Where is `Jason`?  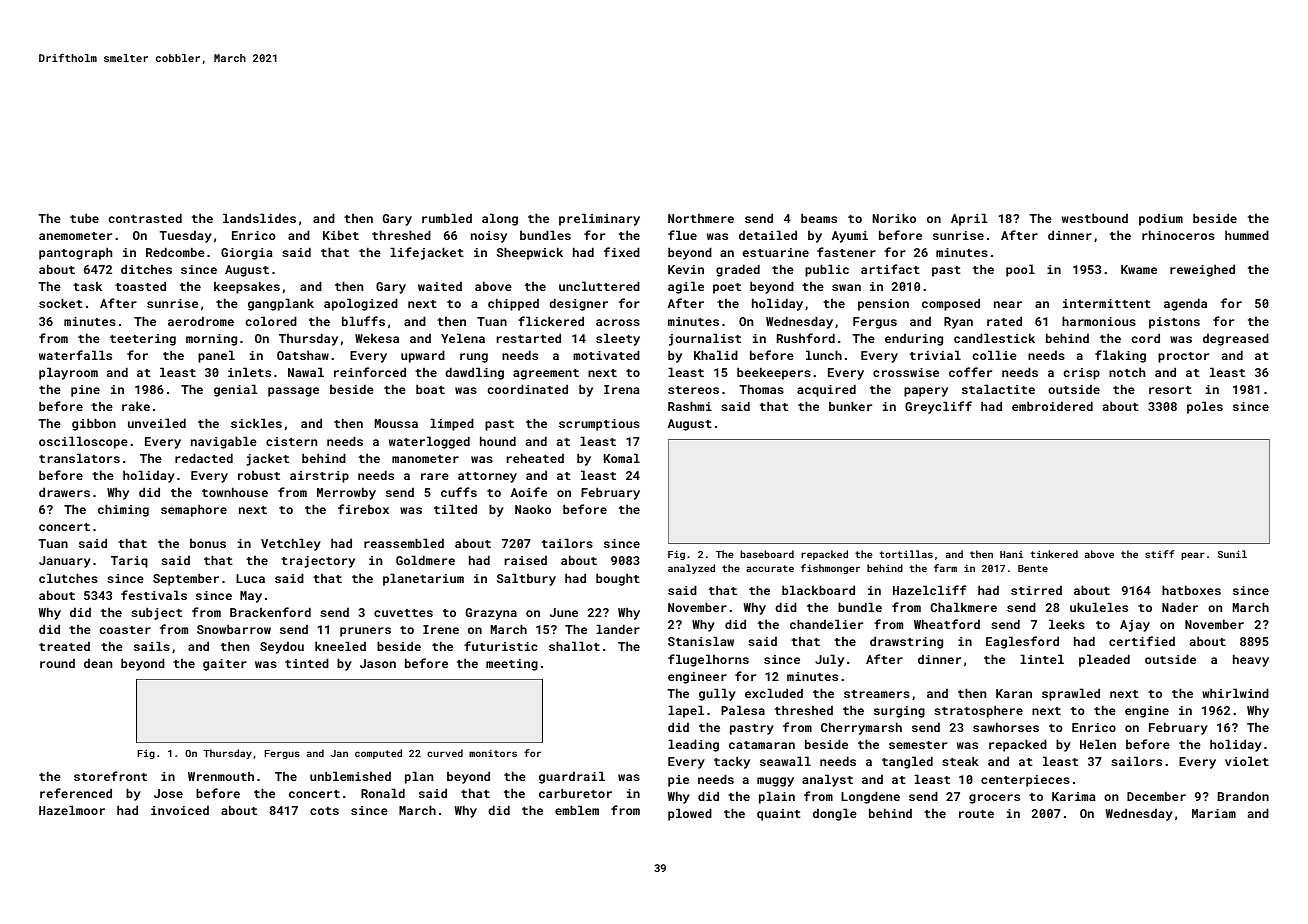
Jason is located at coordinates (378, 663).
